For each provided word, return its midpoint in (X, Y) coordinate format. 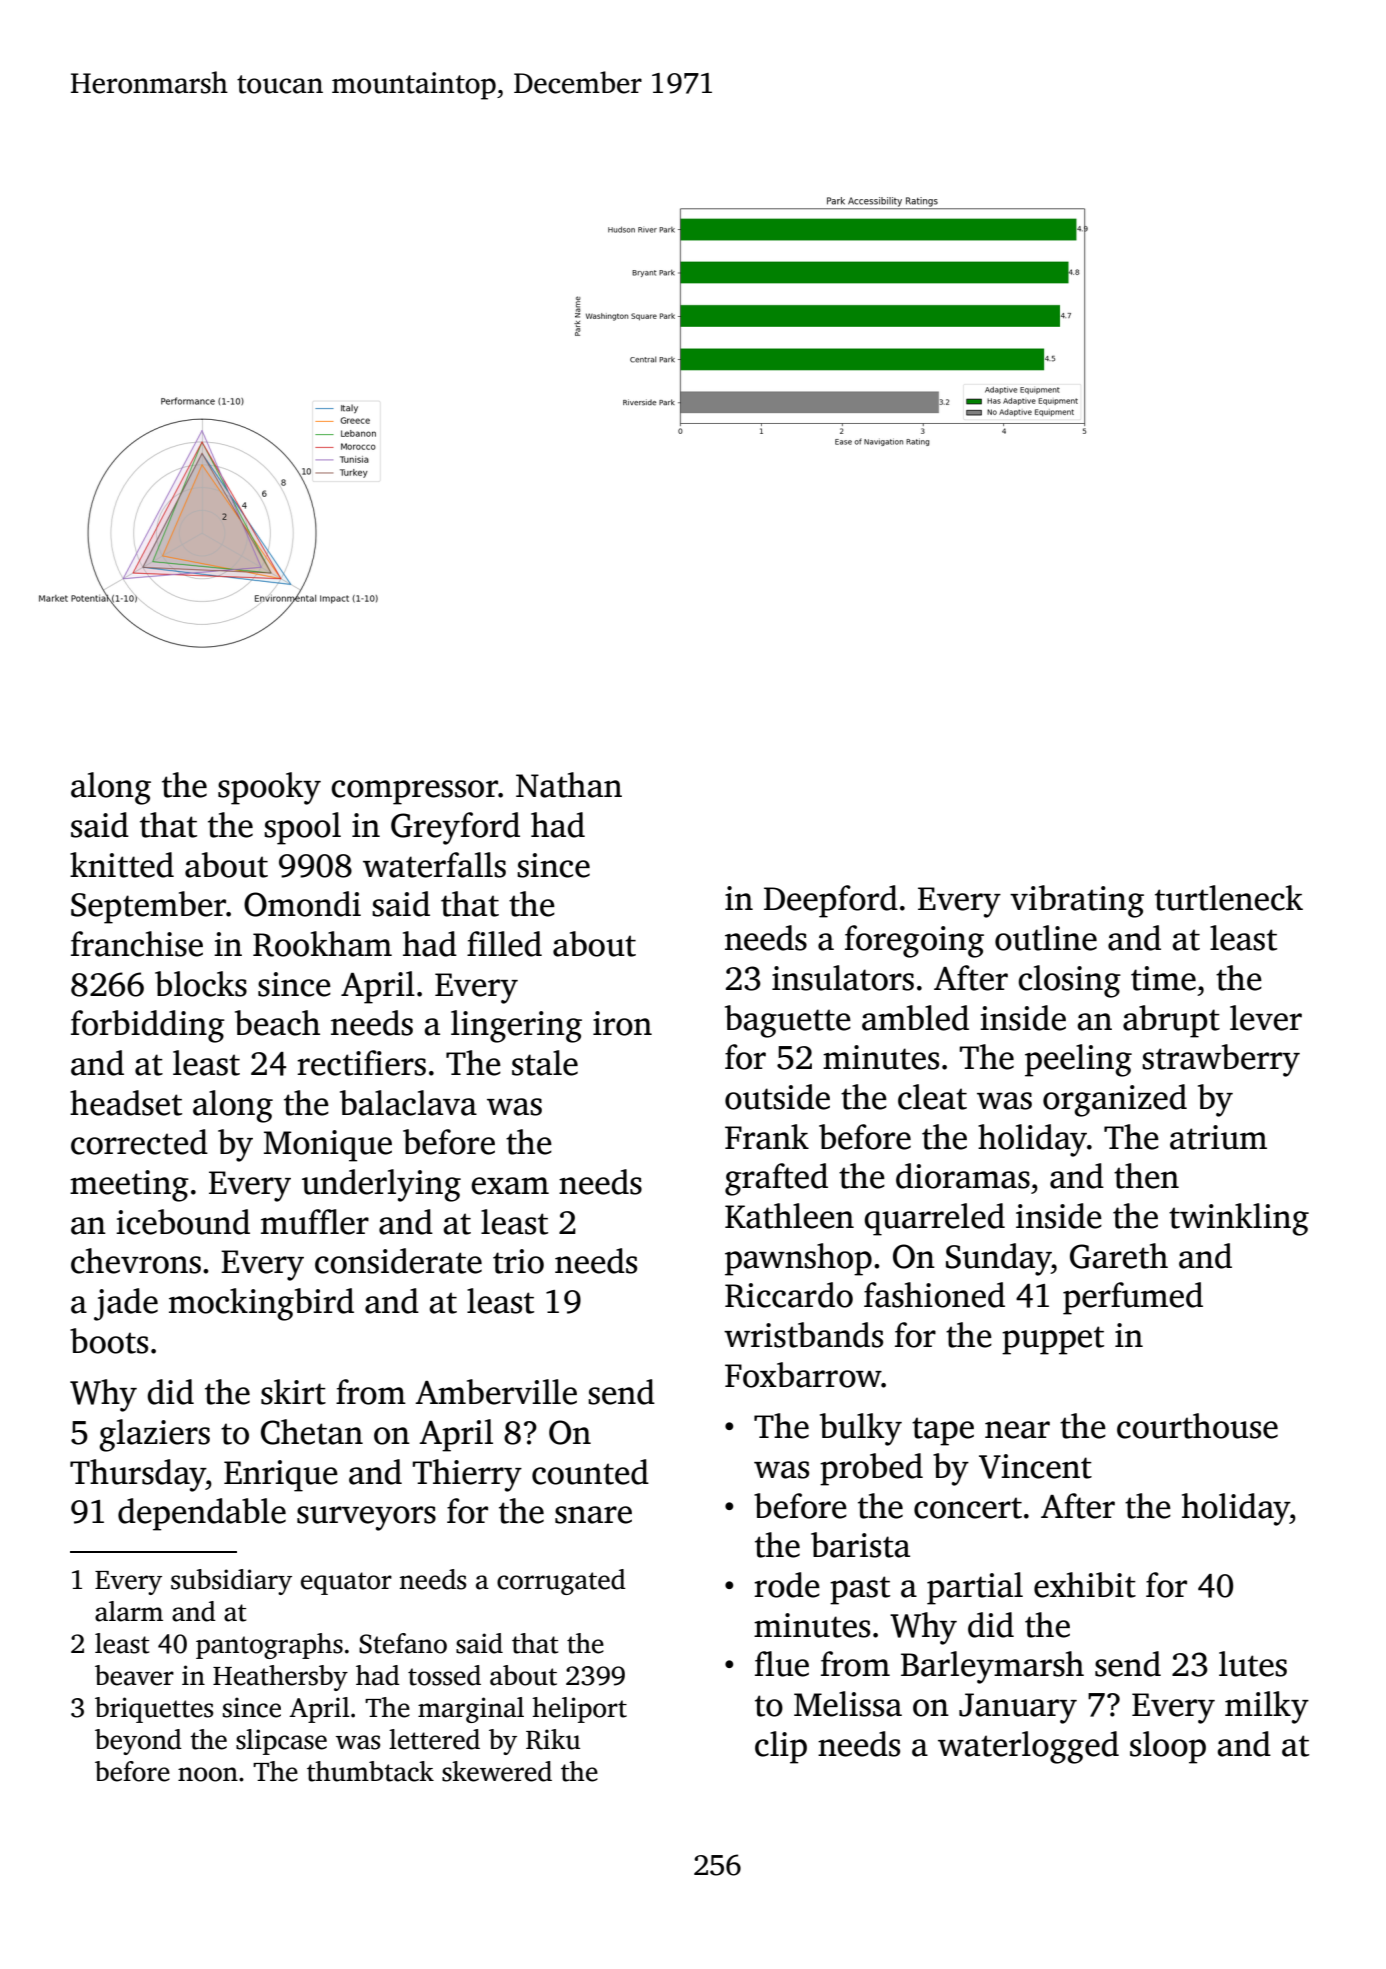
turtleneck (1229, 898)
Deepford (831, 901)
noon (208, 1774)
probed (871, 1469)
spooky (269, 788)
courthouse (1197, 1426)
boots (109, 1341)
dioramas (963, 1176)
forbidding (148, 1026)
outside (777, 1097)
